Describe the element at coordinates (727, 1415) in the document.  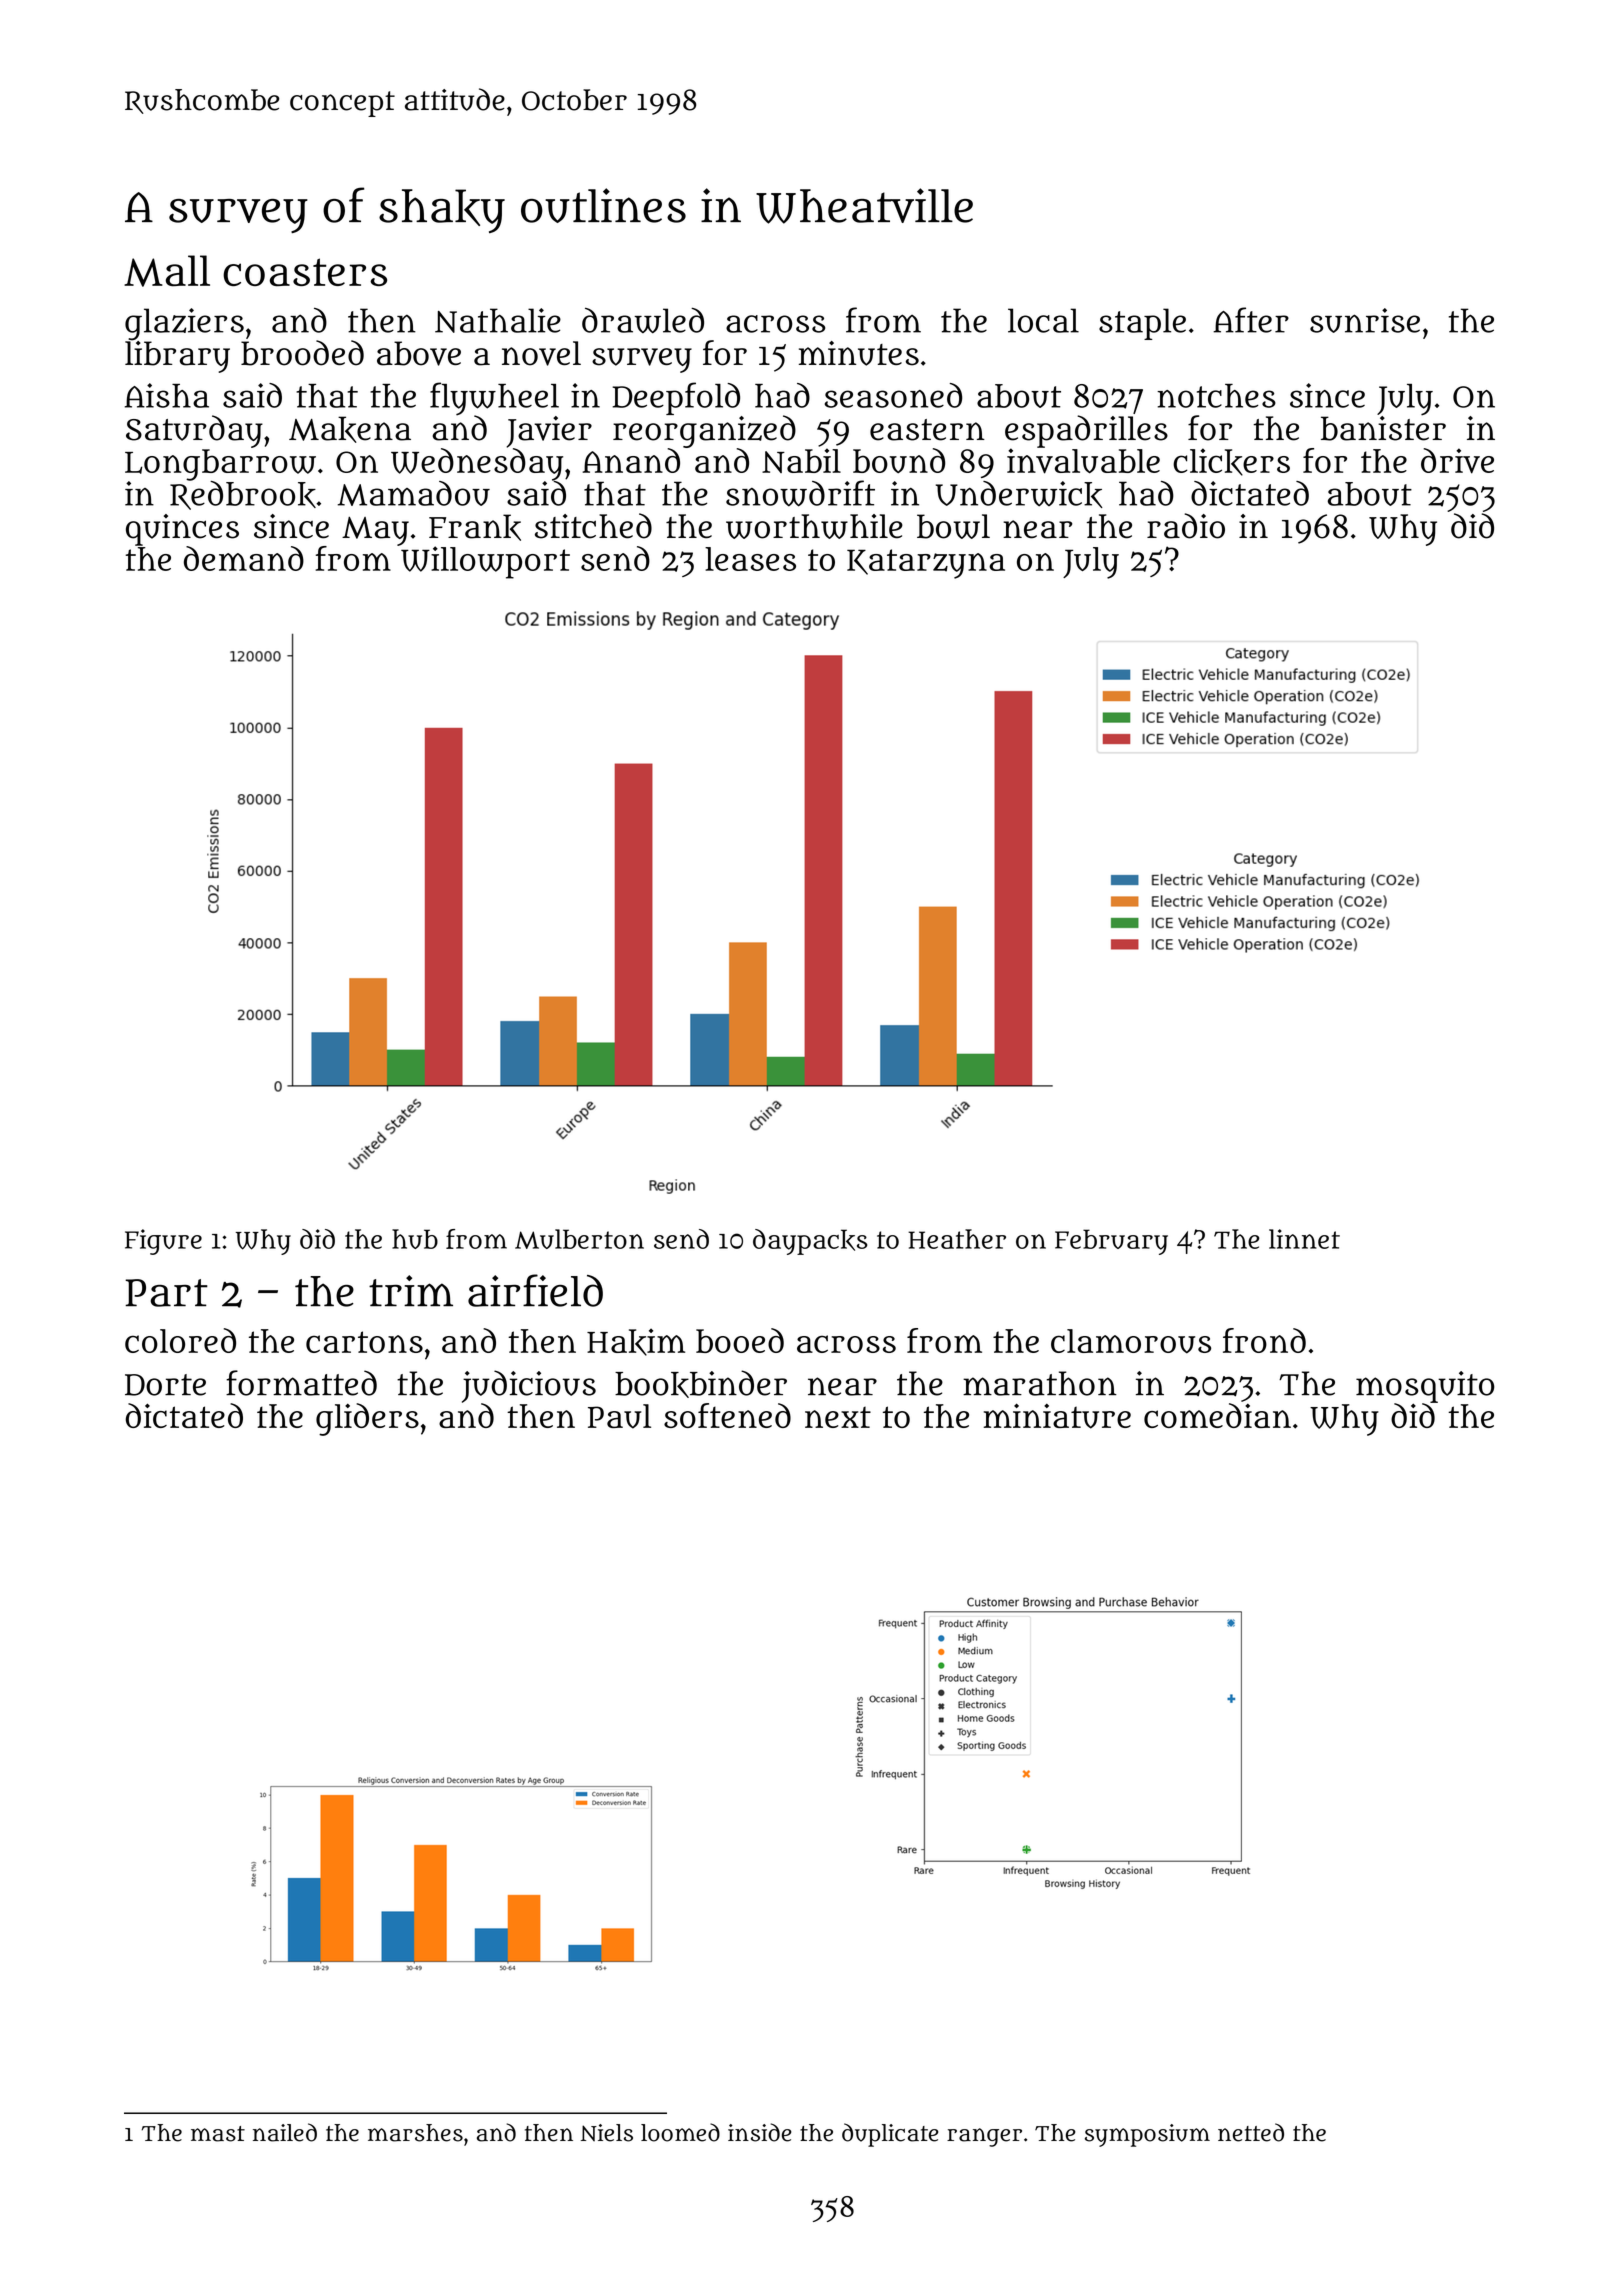
I see `softened` at that location.
